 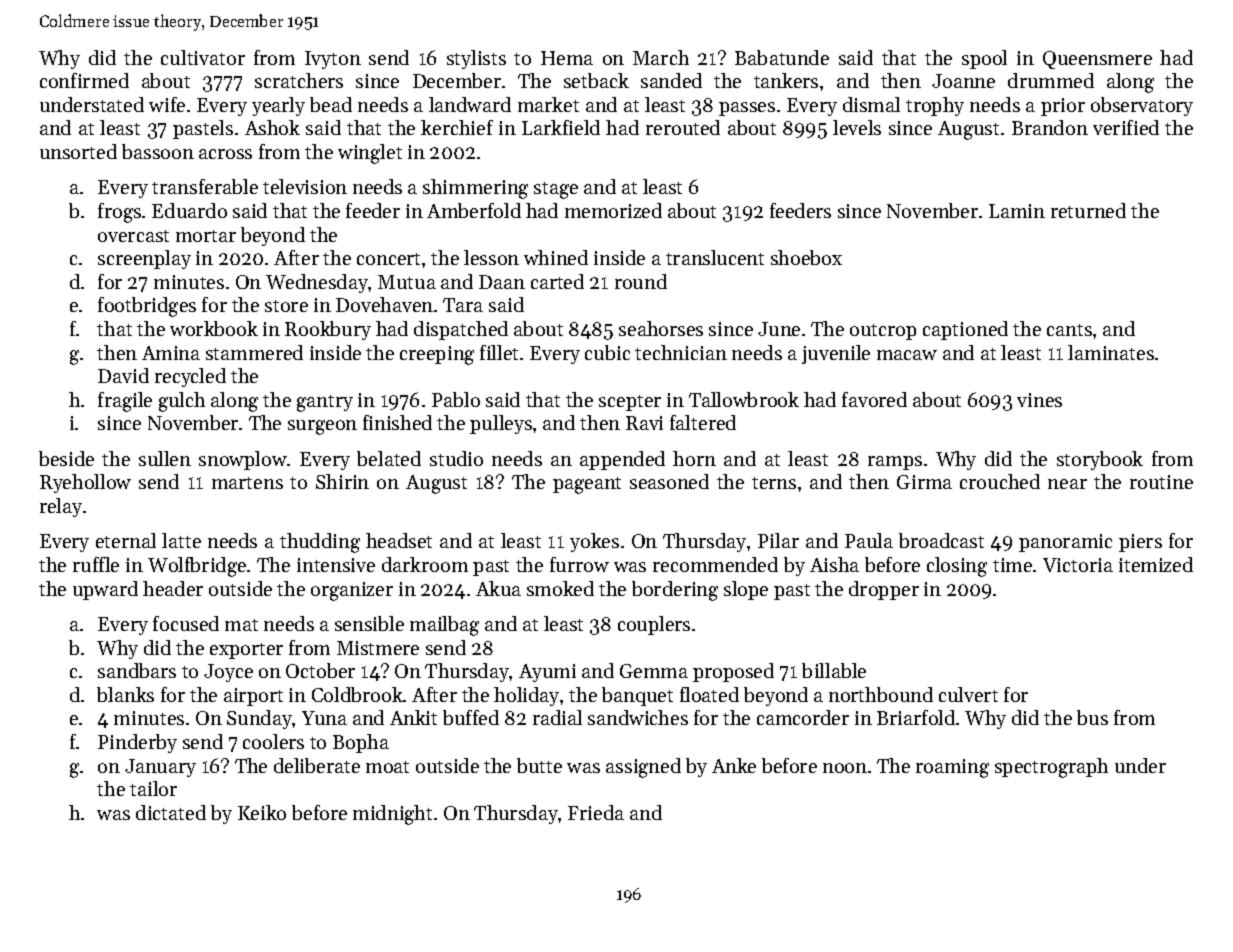 I want to click on studio, so click(x=456, y=458).
